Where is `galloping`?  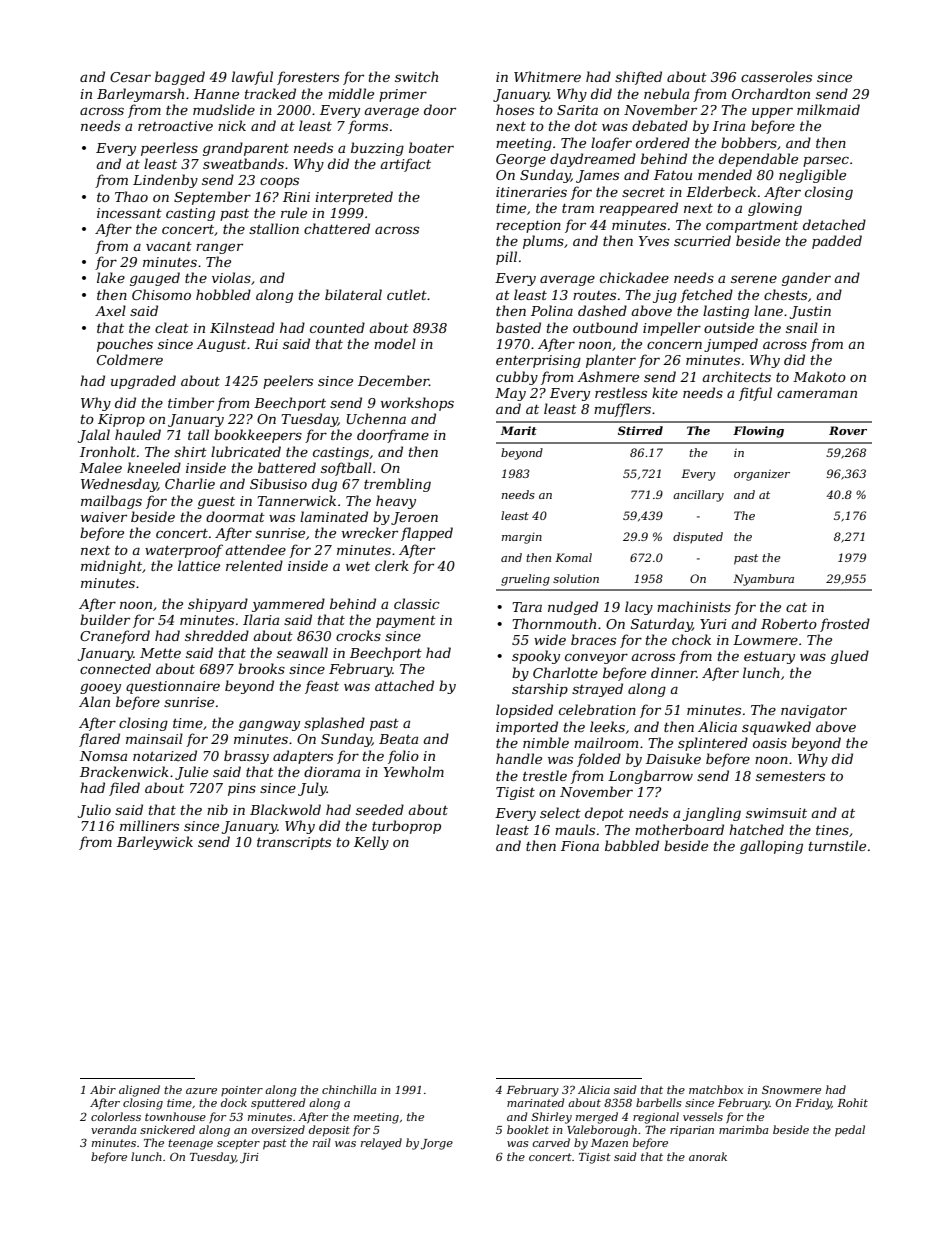
galloping is located at coordinates (771, 847).
